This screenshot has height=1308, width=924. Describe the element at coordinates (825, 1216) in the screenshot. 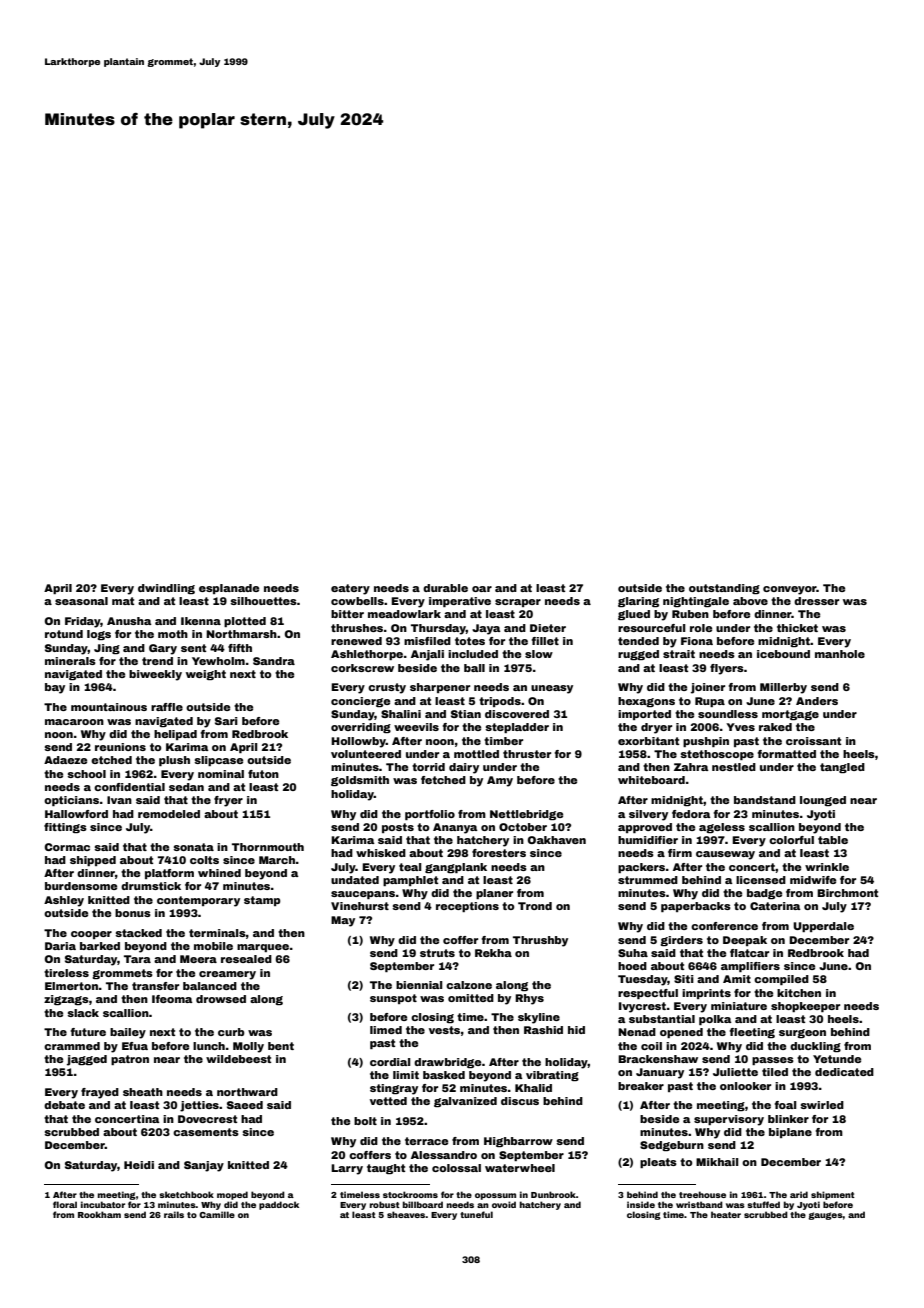

I see `gauges` at that location.
